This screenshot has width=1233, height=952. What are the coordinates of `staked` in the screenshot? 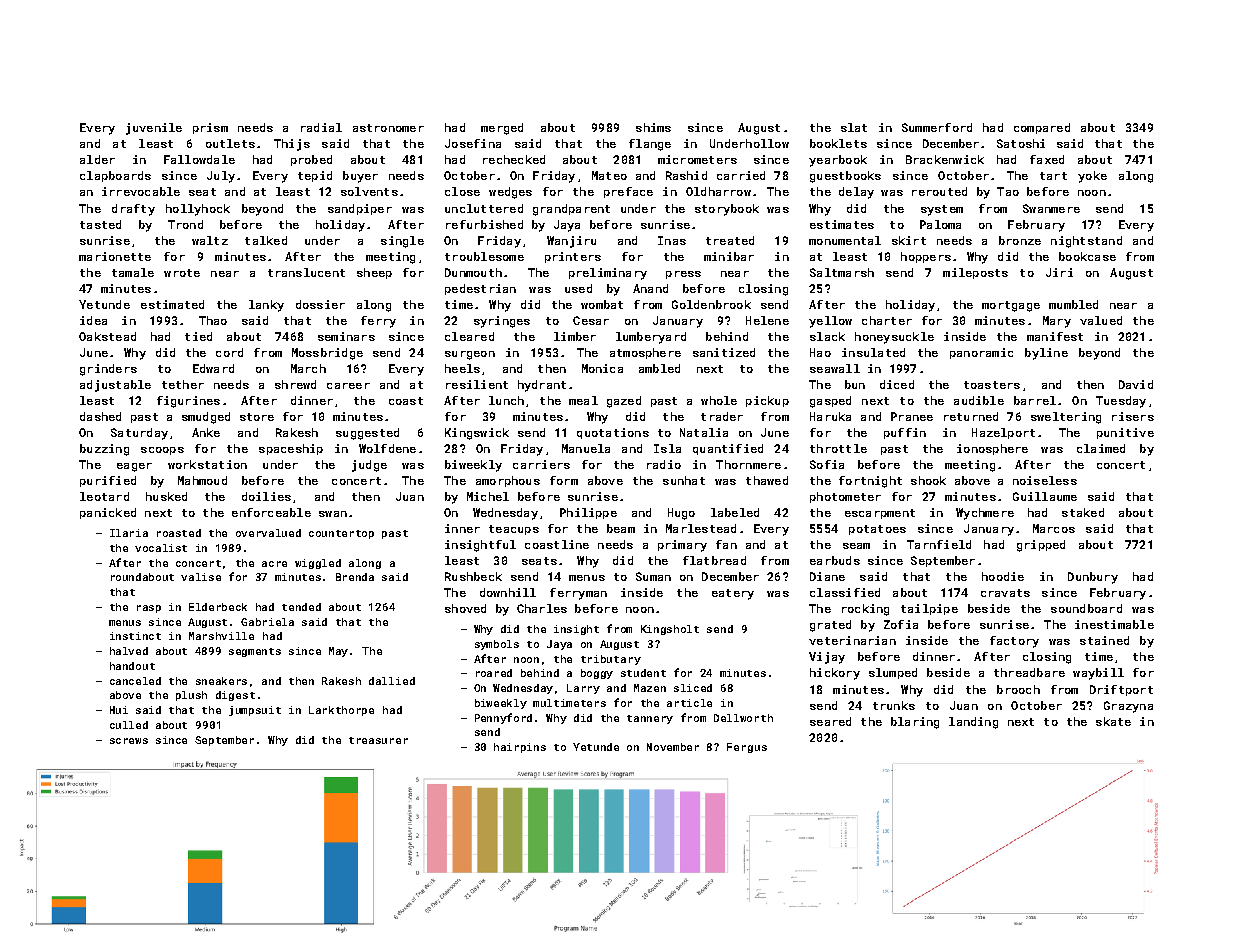 It's located at (1083, 512).
